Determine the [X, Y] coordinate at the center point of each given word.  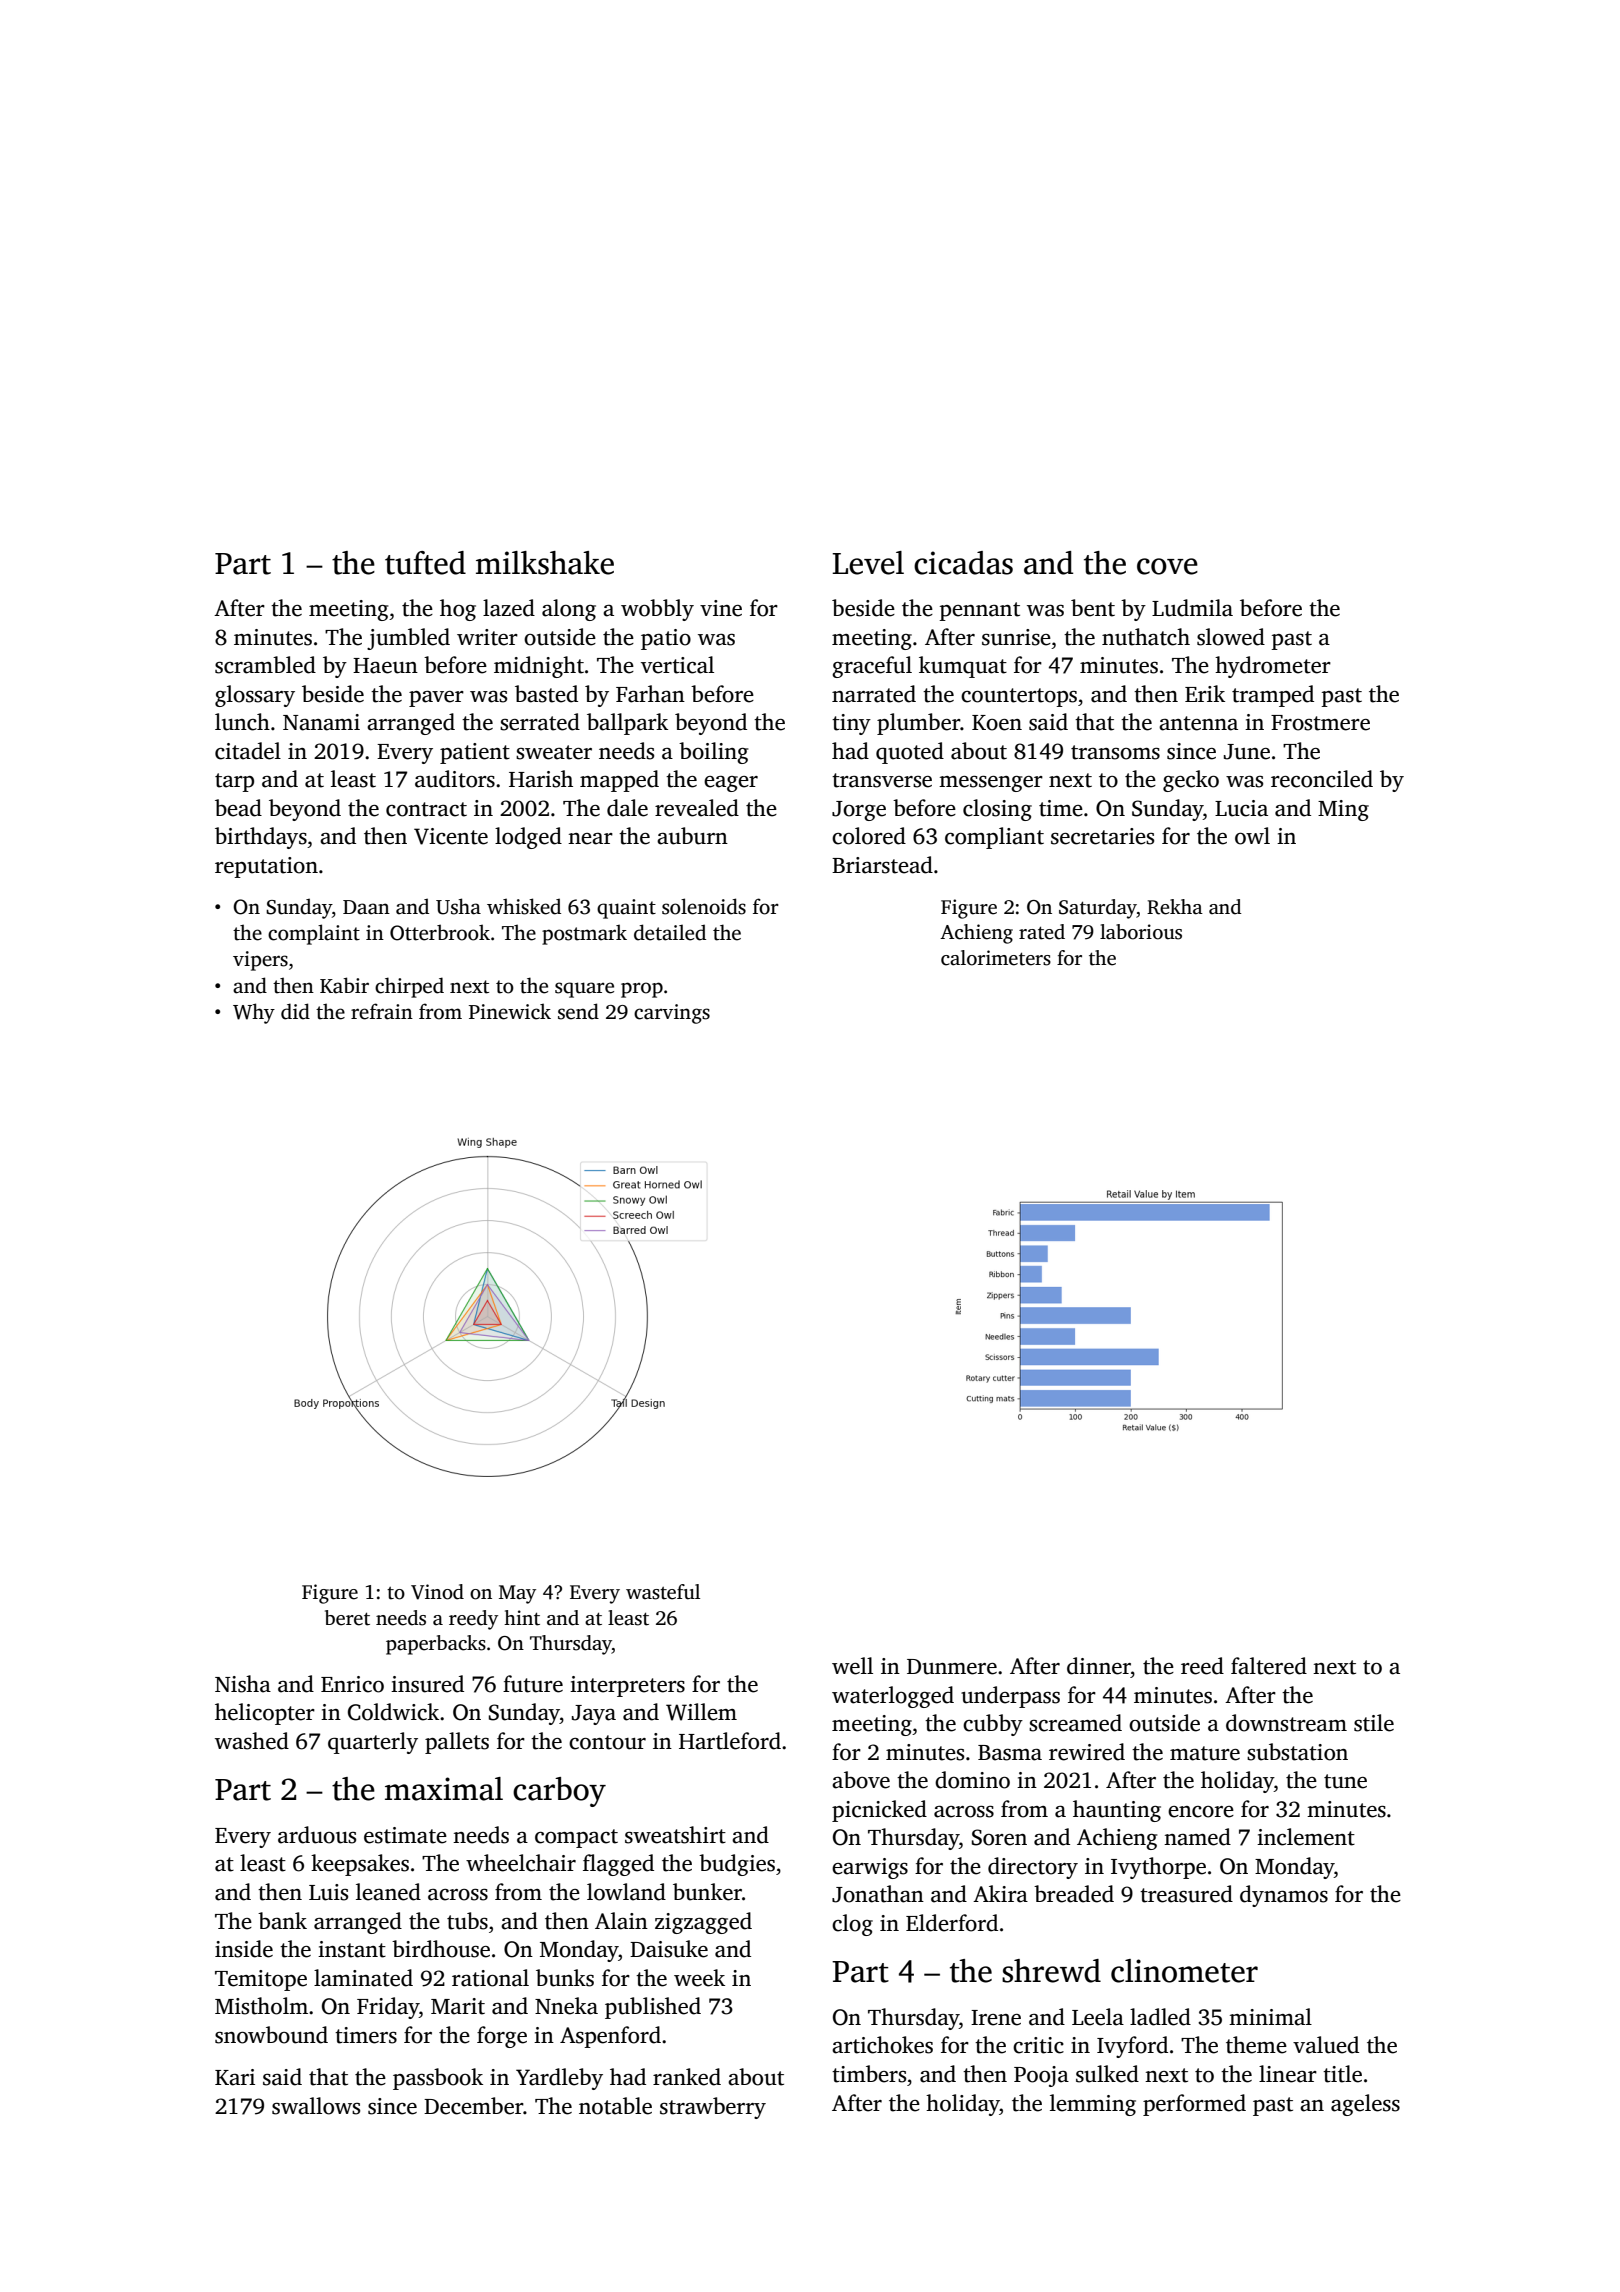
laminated [363, 1978]
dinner [1099, 1666]
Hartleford [730, 1741]
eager [731, 784]
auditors [455, 779]
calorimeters [996, 958]
